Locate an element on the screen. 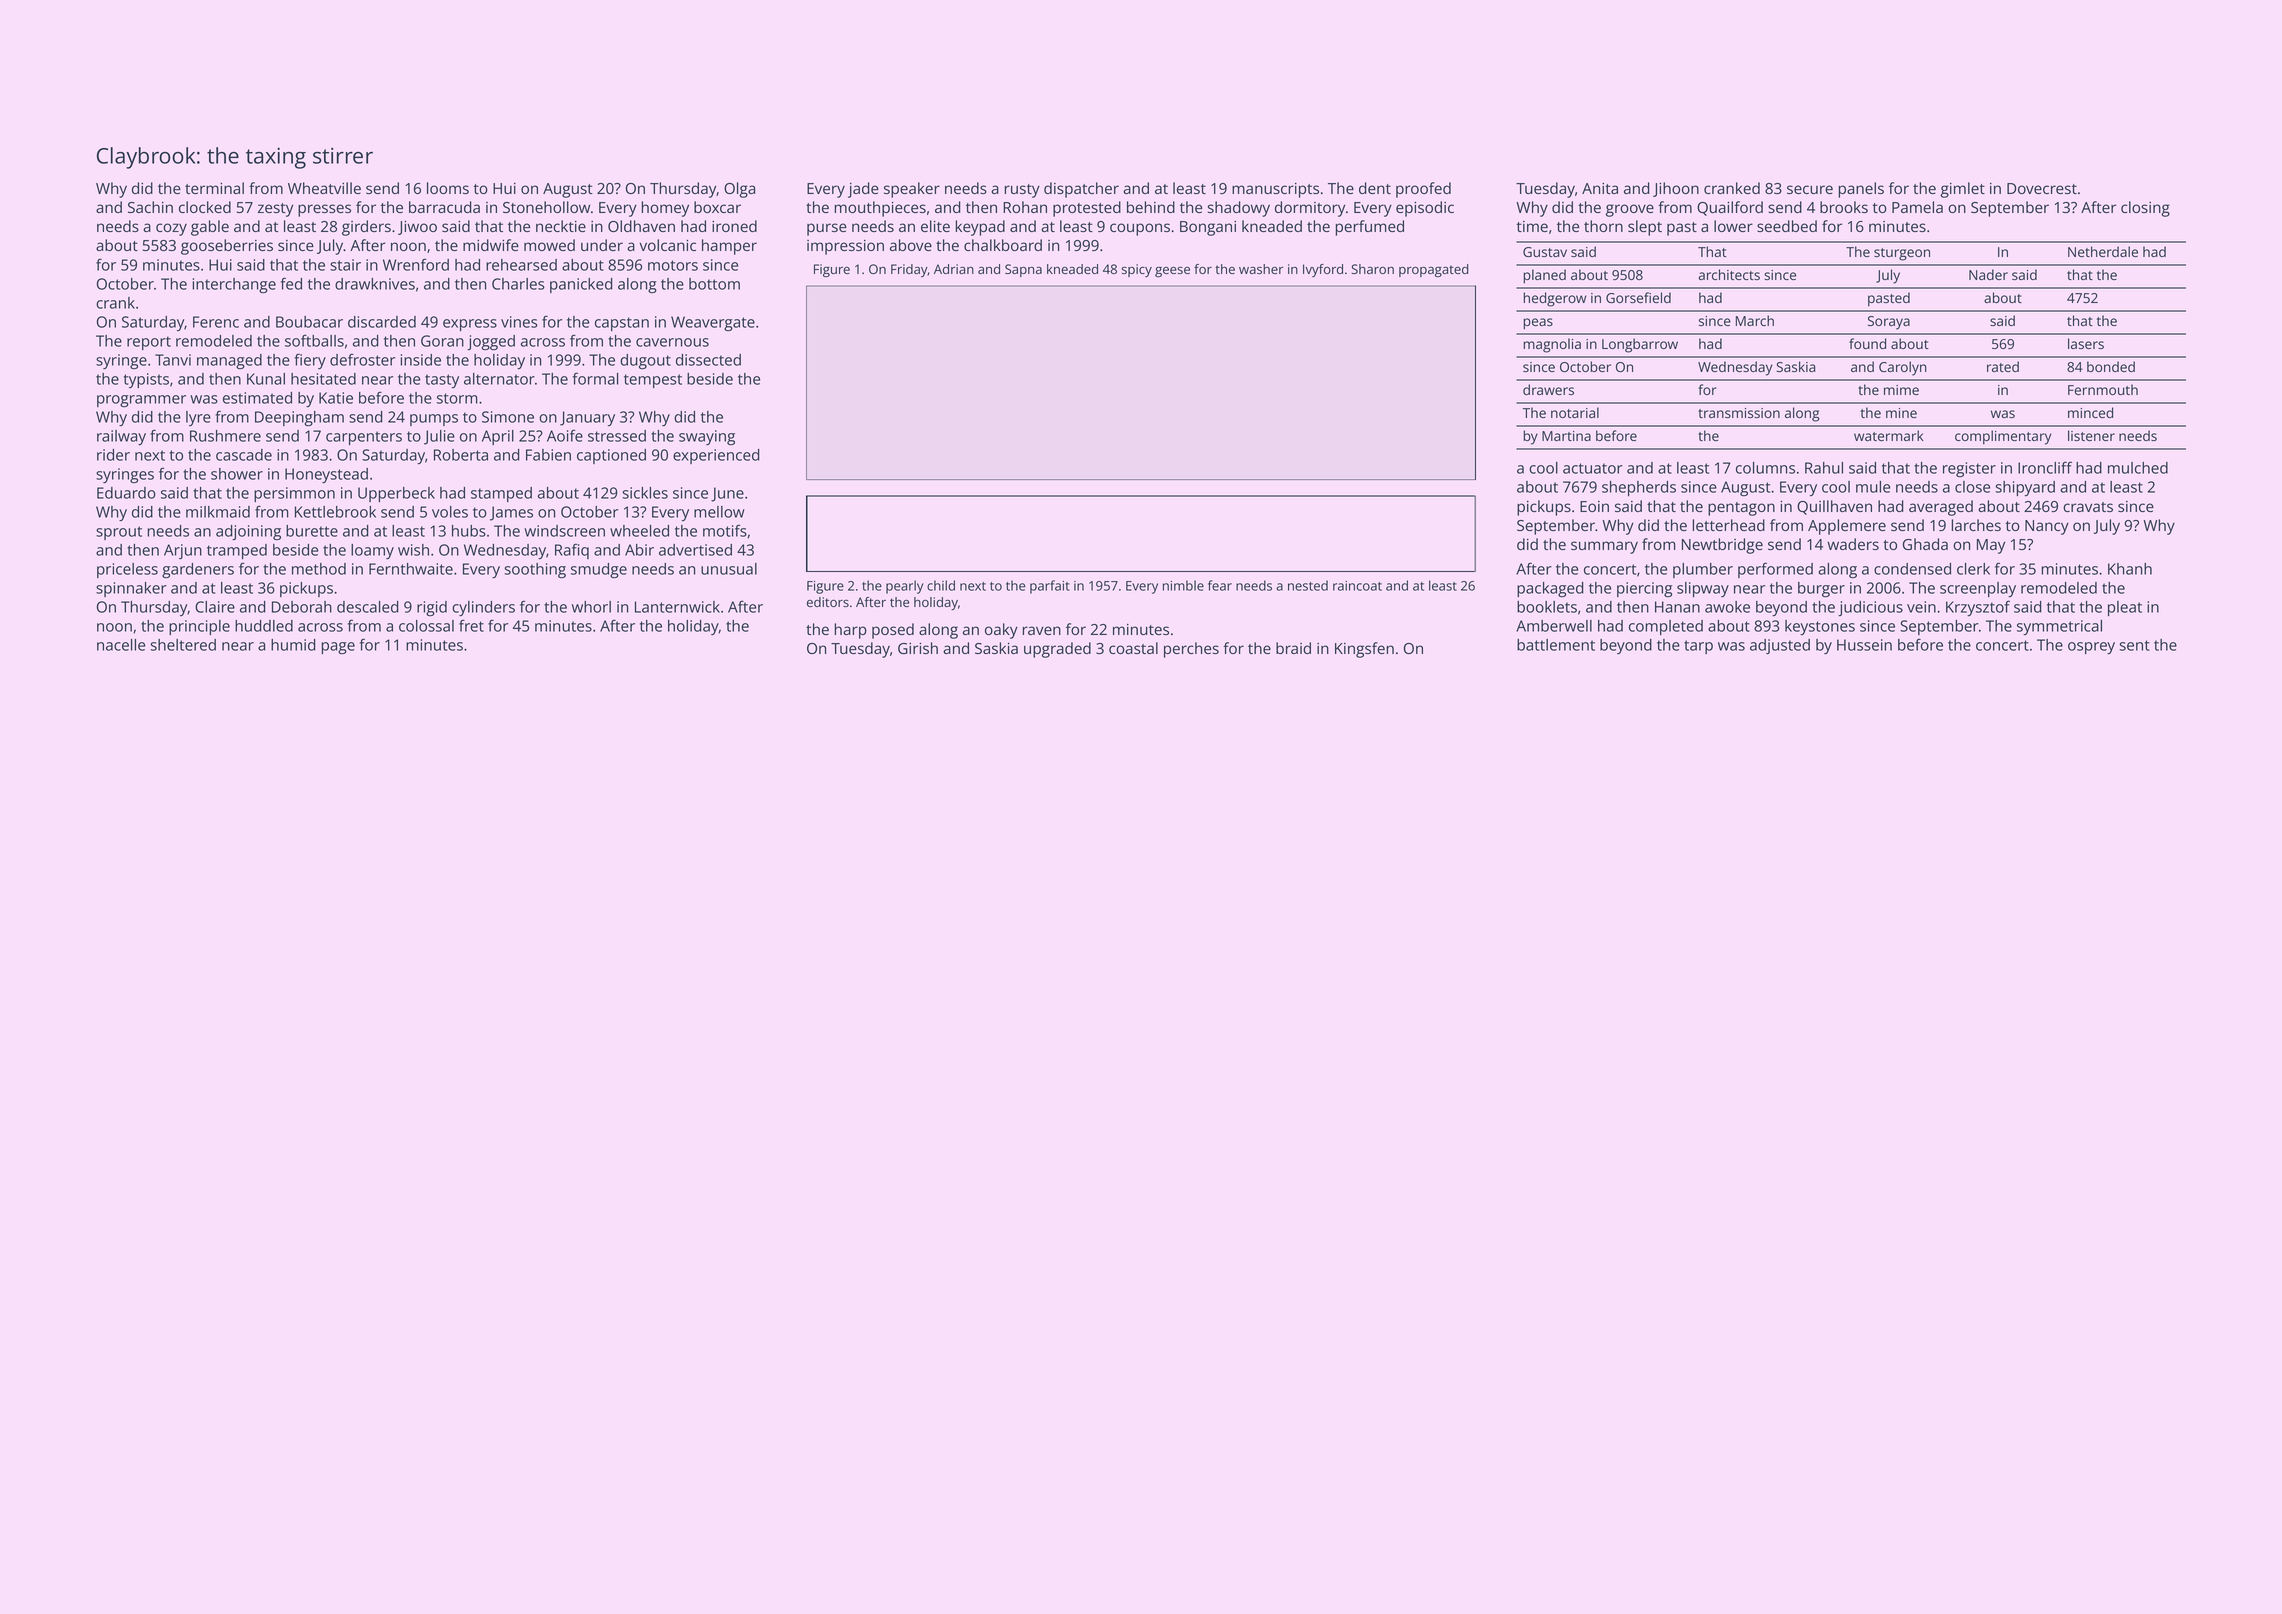 The width and height of the screenshot is (2282, 1614). whorl is located at coordinates (591, 607).
